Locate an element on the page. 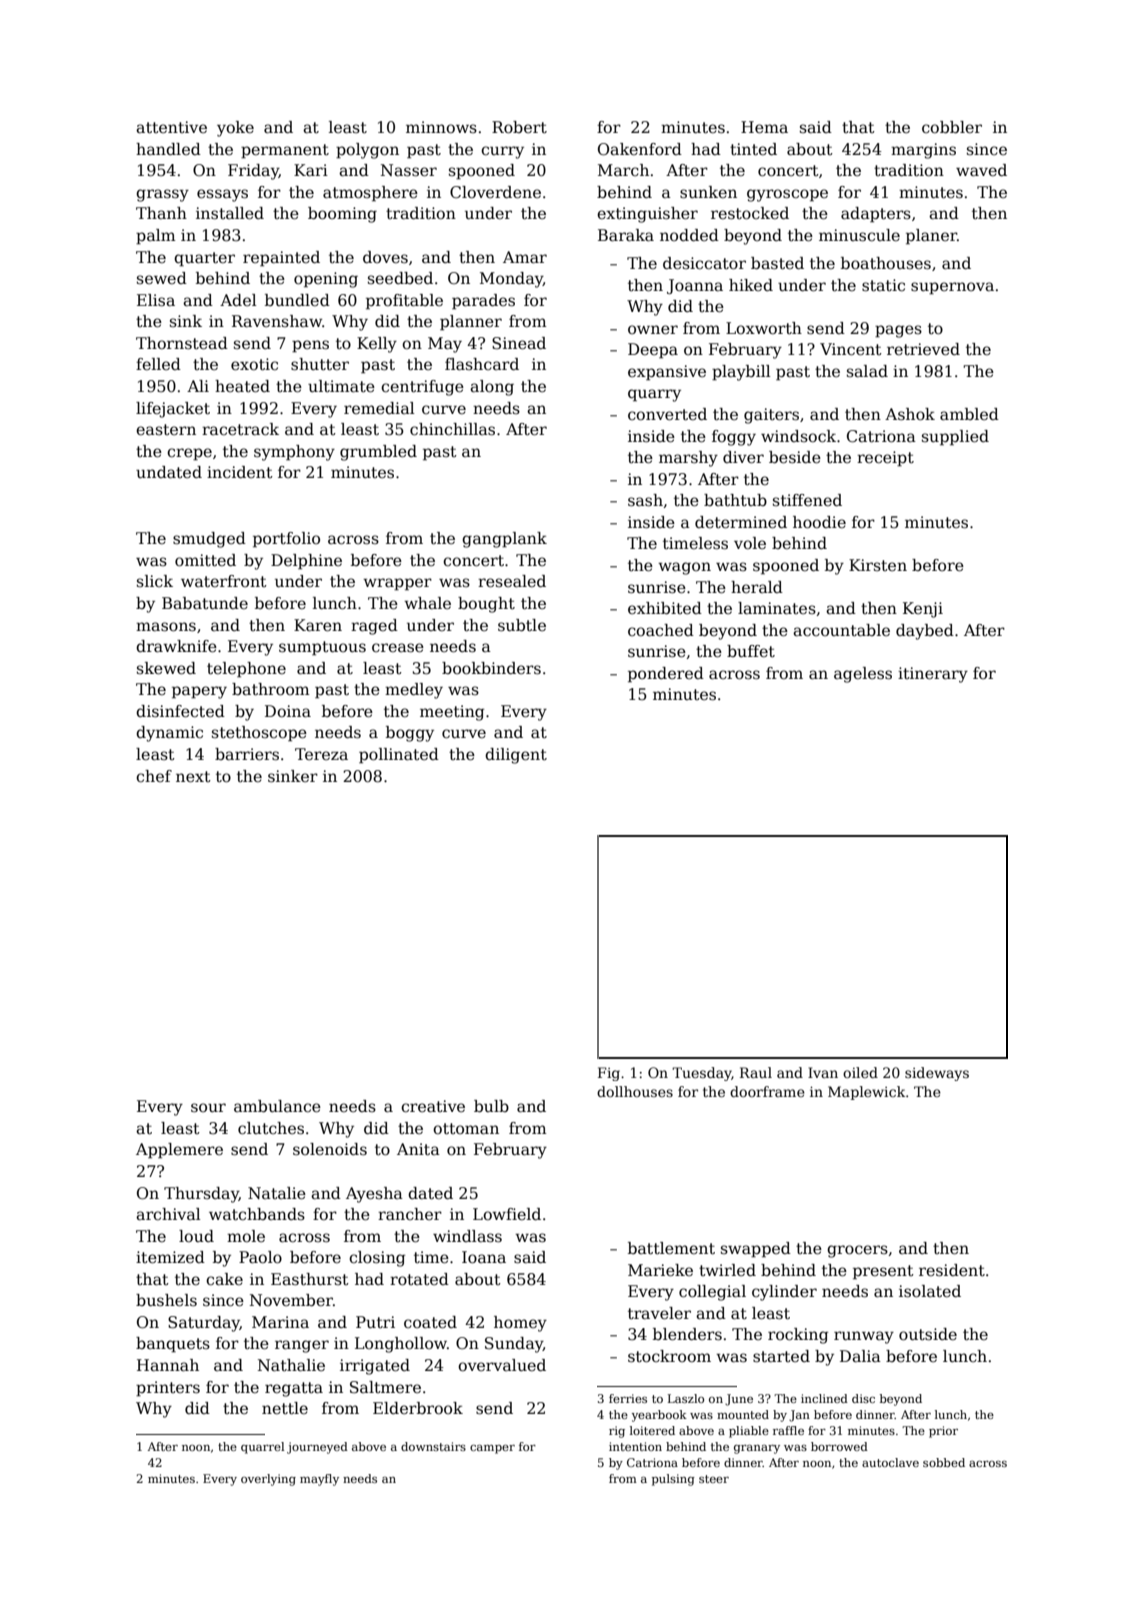  Raul is located at coordinates (756, 1072).
